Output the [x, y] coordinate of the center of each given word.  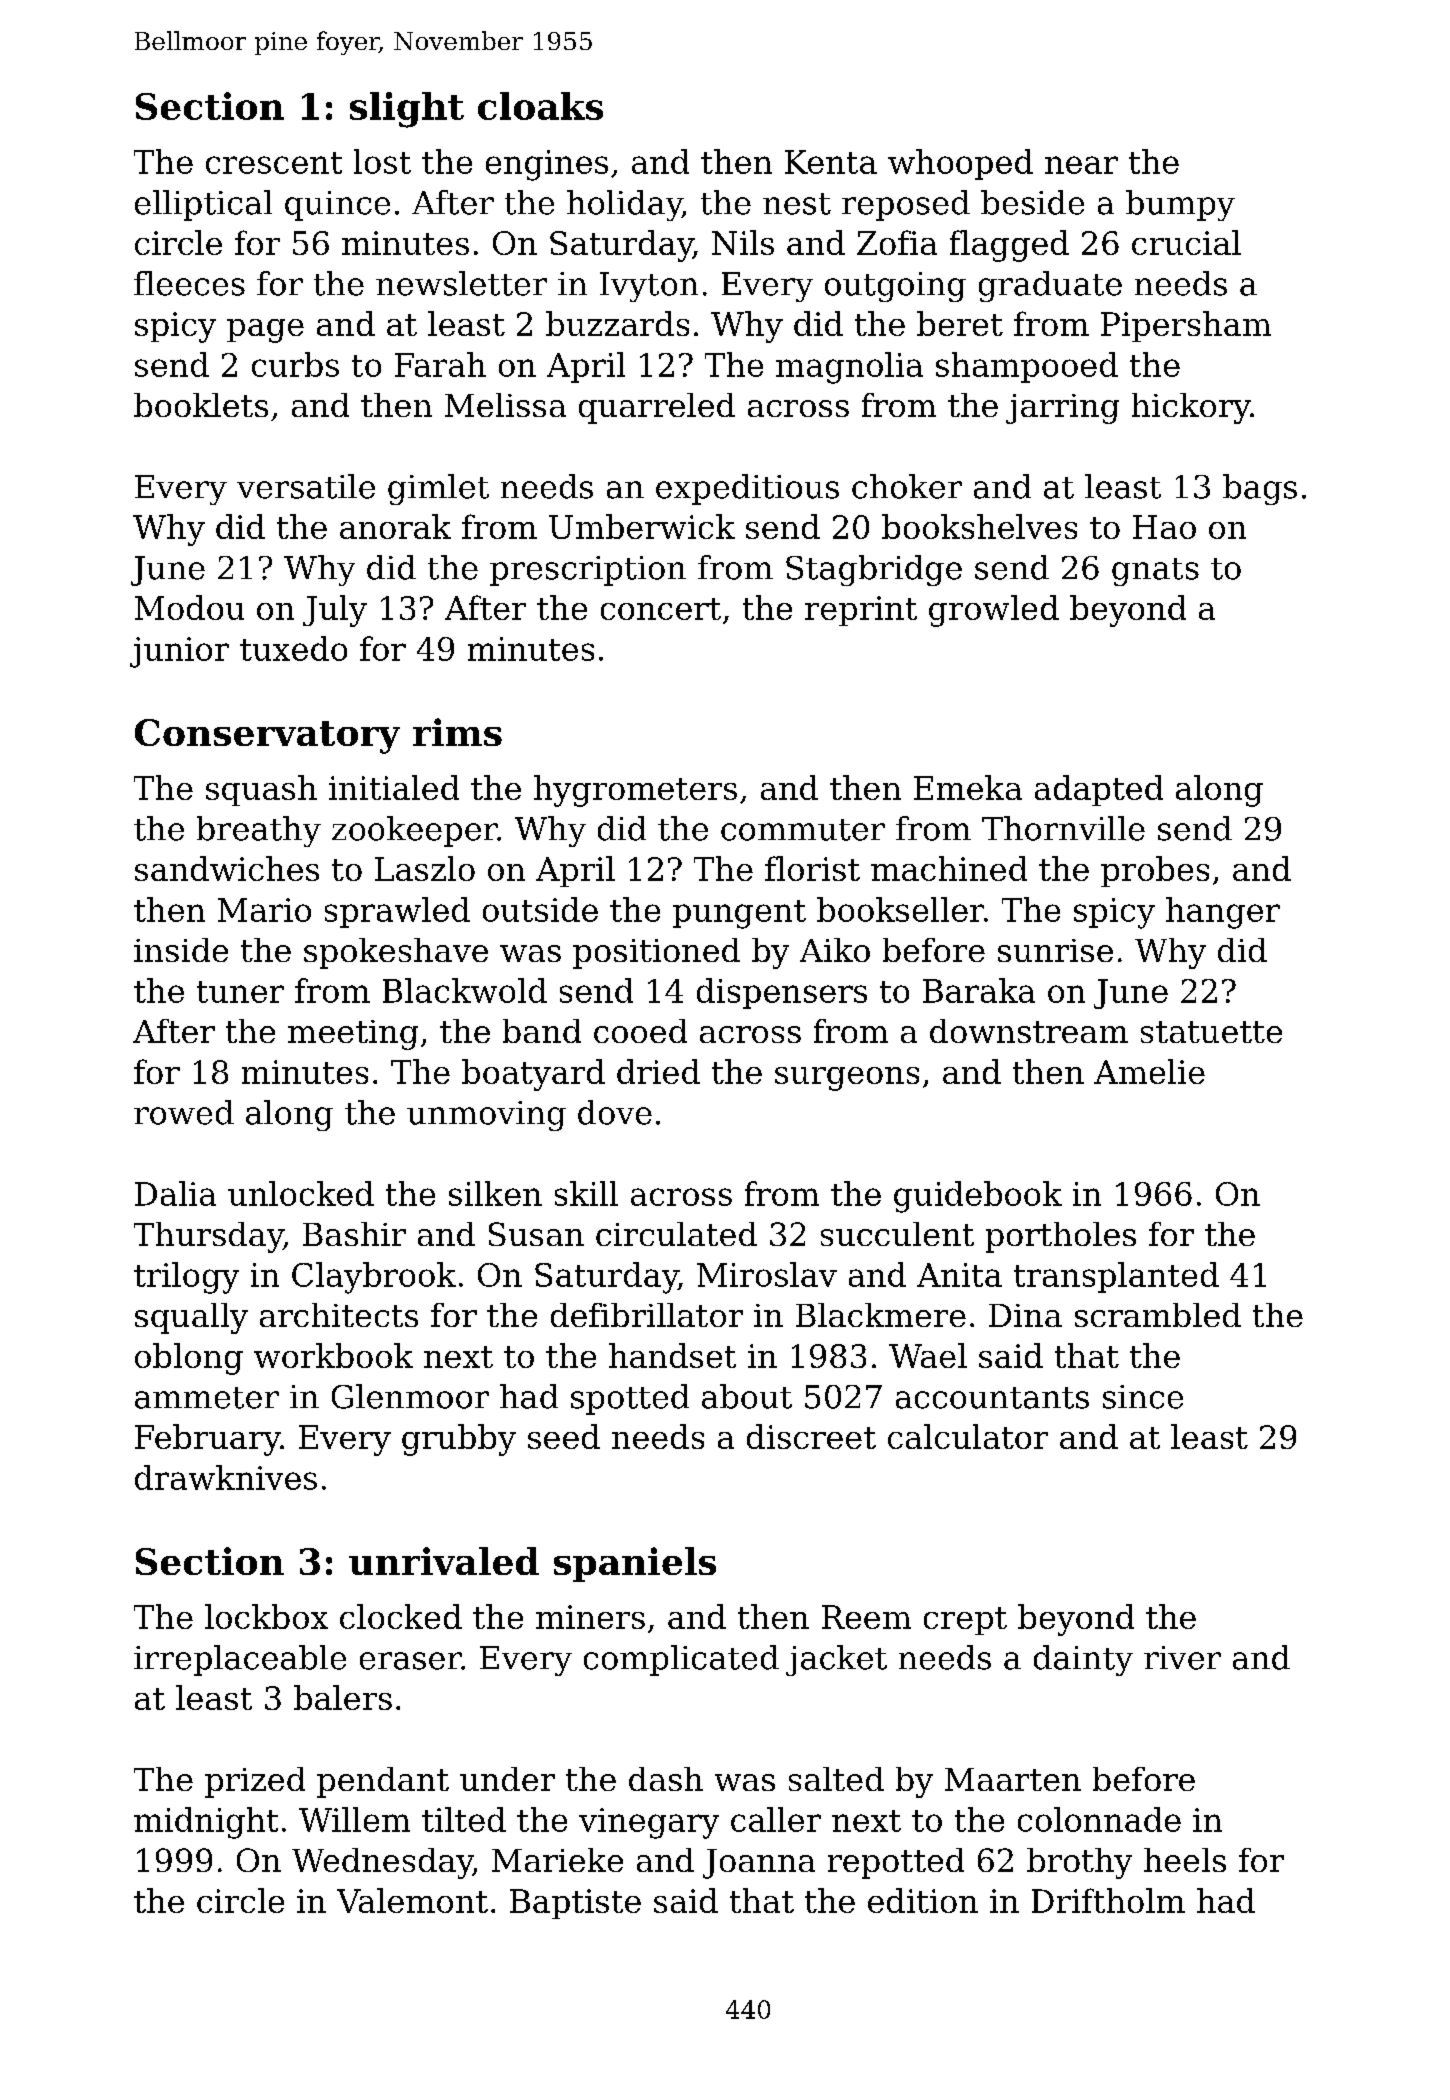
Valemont [412, 1900]
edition [923, 1900]
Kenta [831, 162]
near [1081, 165]
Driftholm [1108, 1900]
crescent [274, 163]
